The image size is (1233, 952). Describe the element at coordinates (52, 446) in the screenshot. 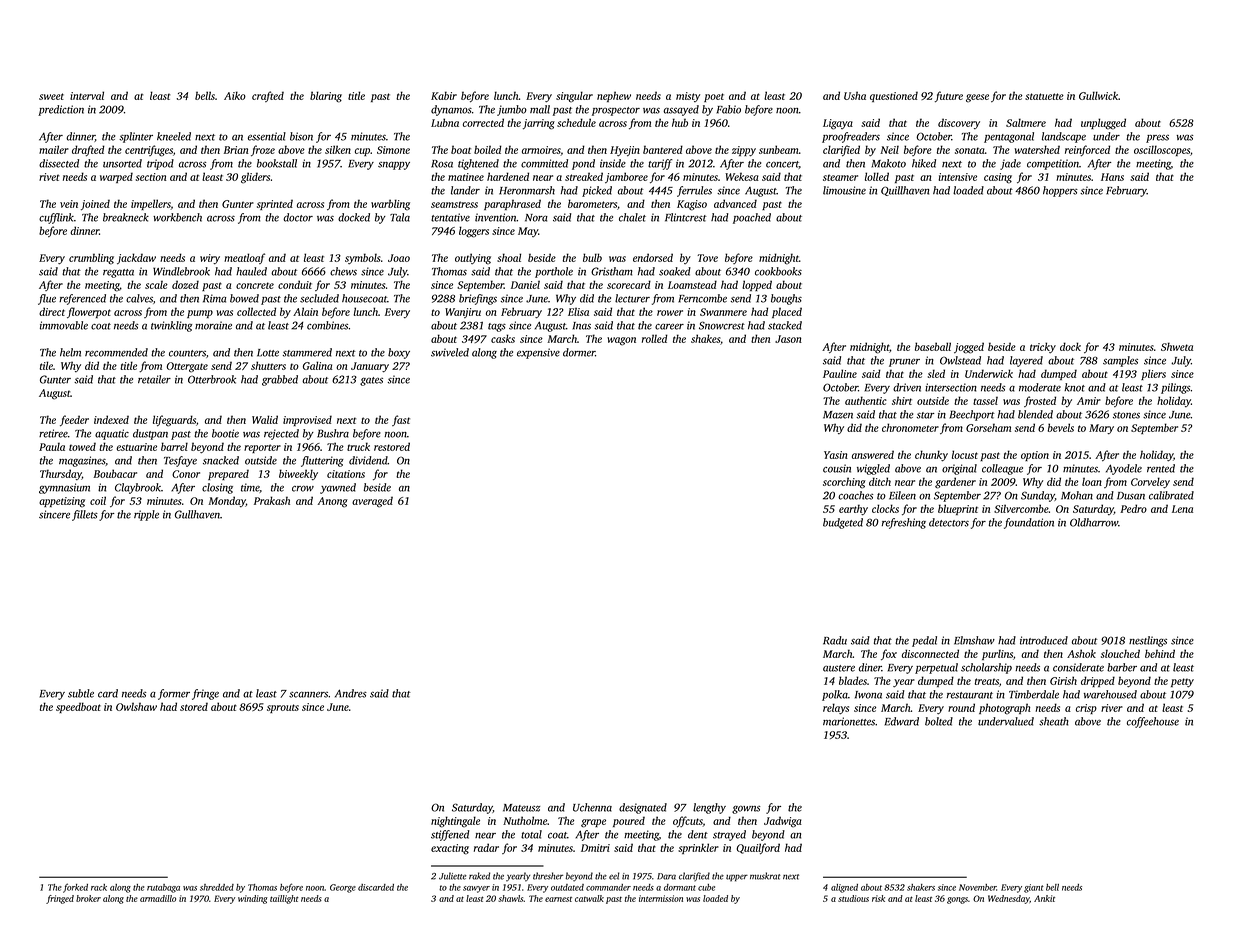

I see `Paula` at that location.
